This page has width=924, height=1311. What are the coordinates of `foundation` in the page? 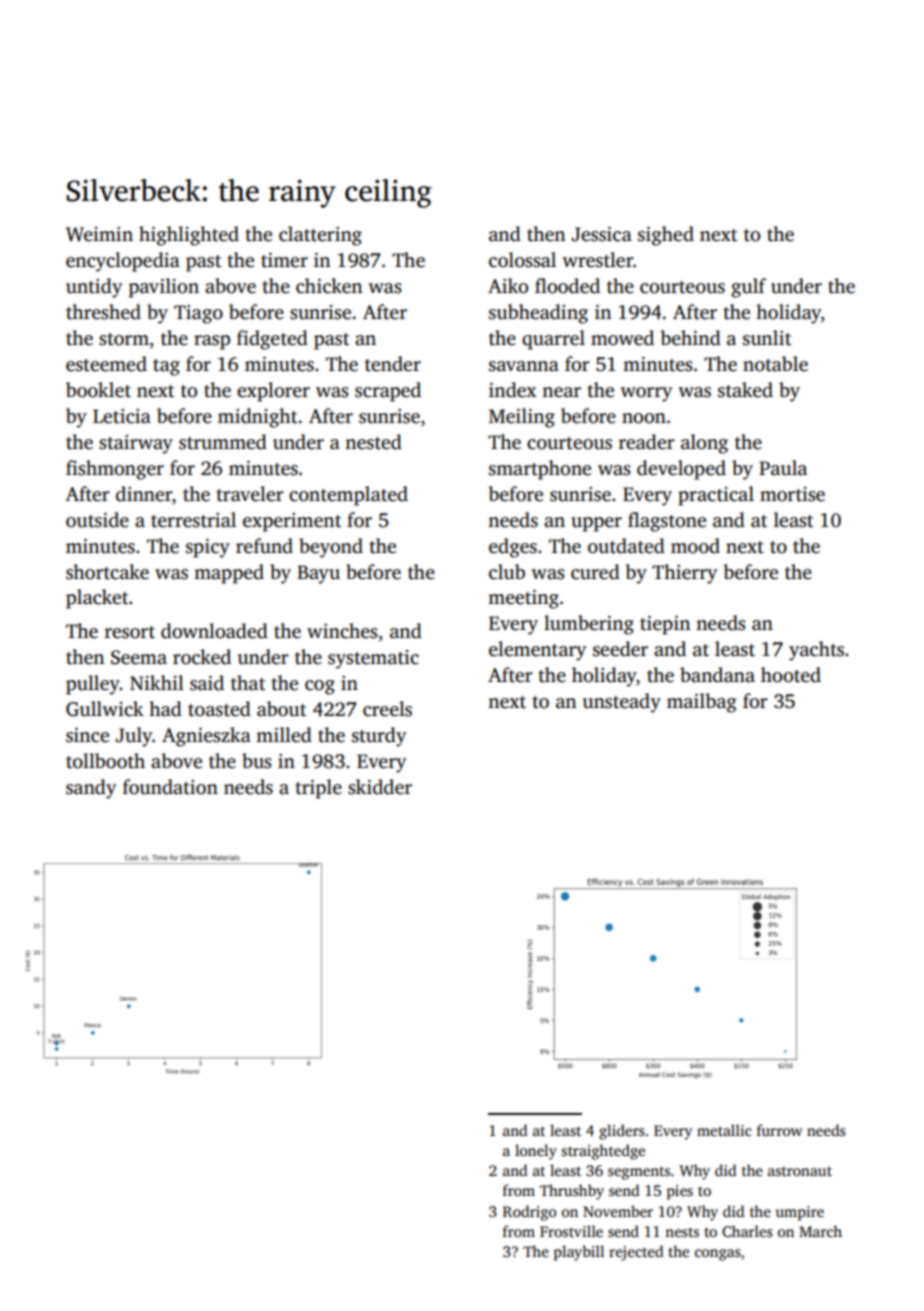 It's located at (170, 787).
